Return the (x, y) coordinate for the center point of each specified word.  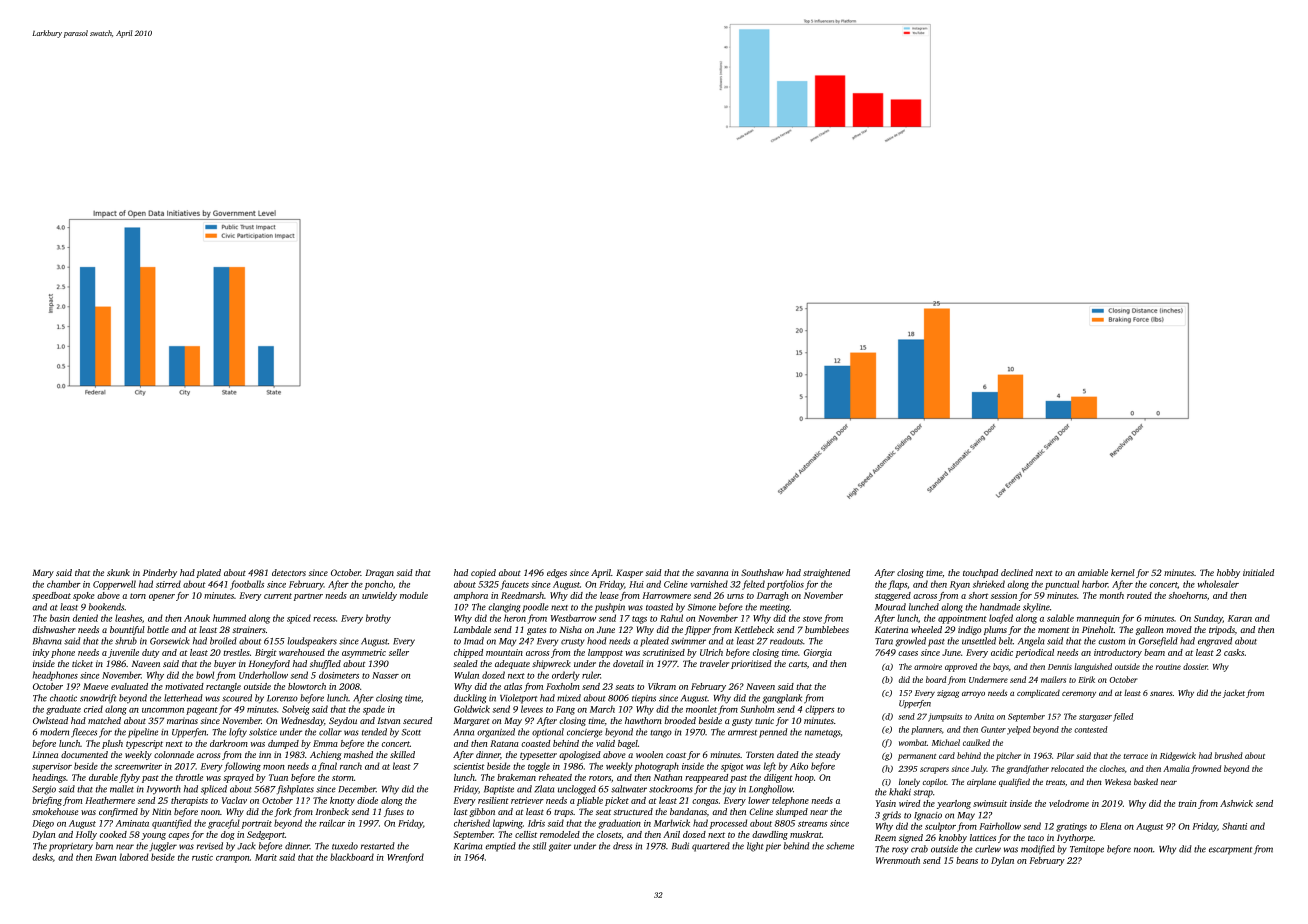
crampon (233, 859)
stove (812, 619)
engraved (1215, 642)
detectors (289, 572)
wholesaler (1218, 584)
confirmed (118, 812)
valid (605, 743)
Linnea (45, 754)
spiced (299, 619)
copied (483, 573)
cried (93, 709)
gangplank (782, 699)
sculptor (940, 827)
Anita (984, 716)
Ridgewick (1178, 756)
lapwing (508, 824)
